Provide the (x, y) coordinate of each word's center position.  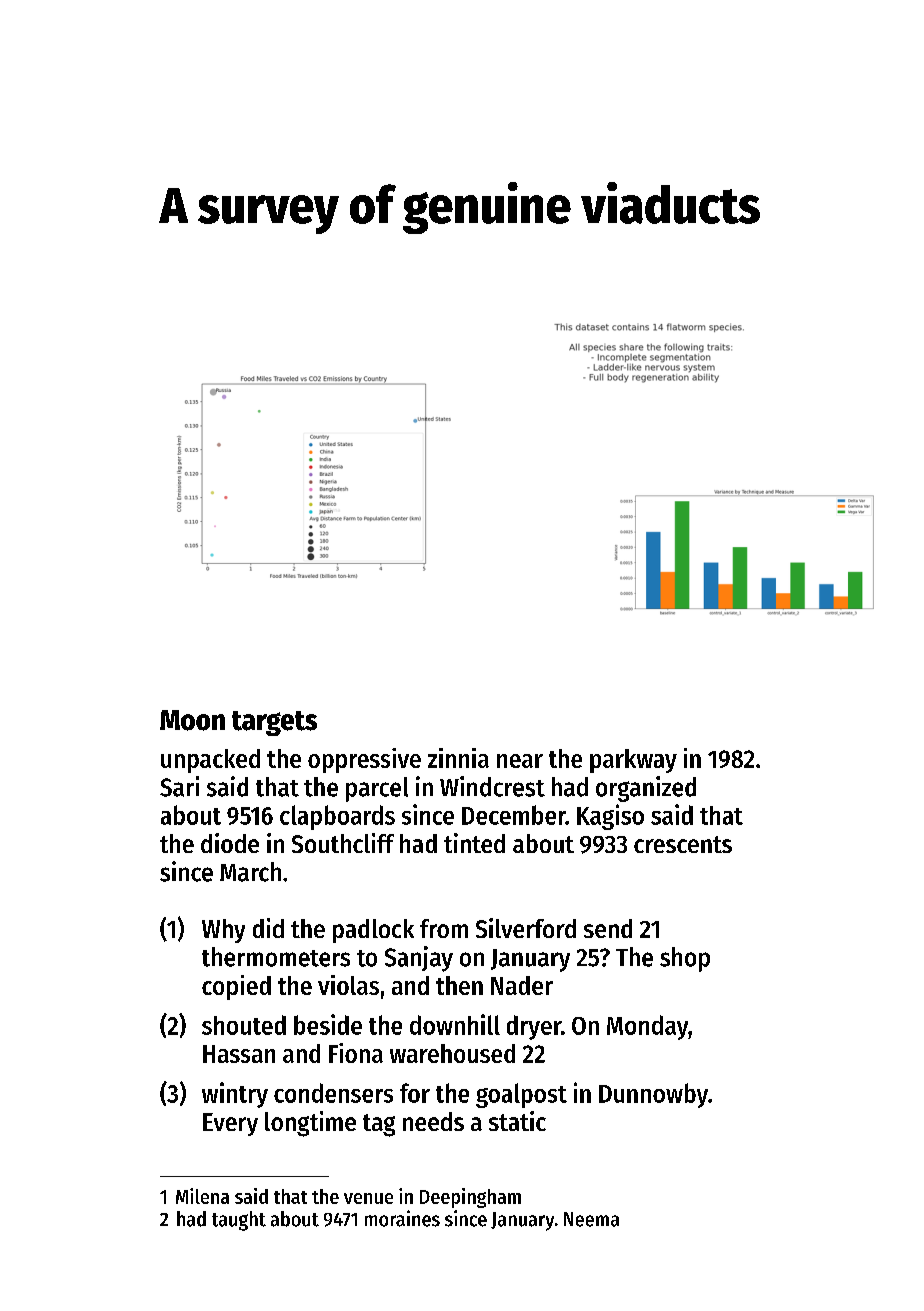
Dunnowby (653, 1095)
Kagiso (610, 817)
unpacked (210, 761)
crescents (683, 844)
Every (230, 1124)
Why (223, 931)
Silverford (526, 928)
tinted (474, 843)
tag (379, 1125)
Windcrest (492, 786)
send (608, 928)
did (268, 928)
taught (239, 1221)
